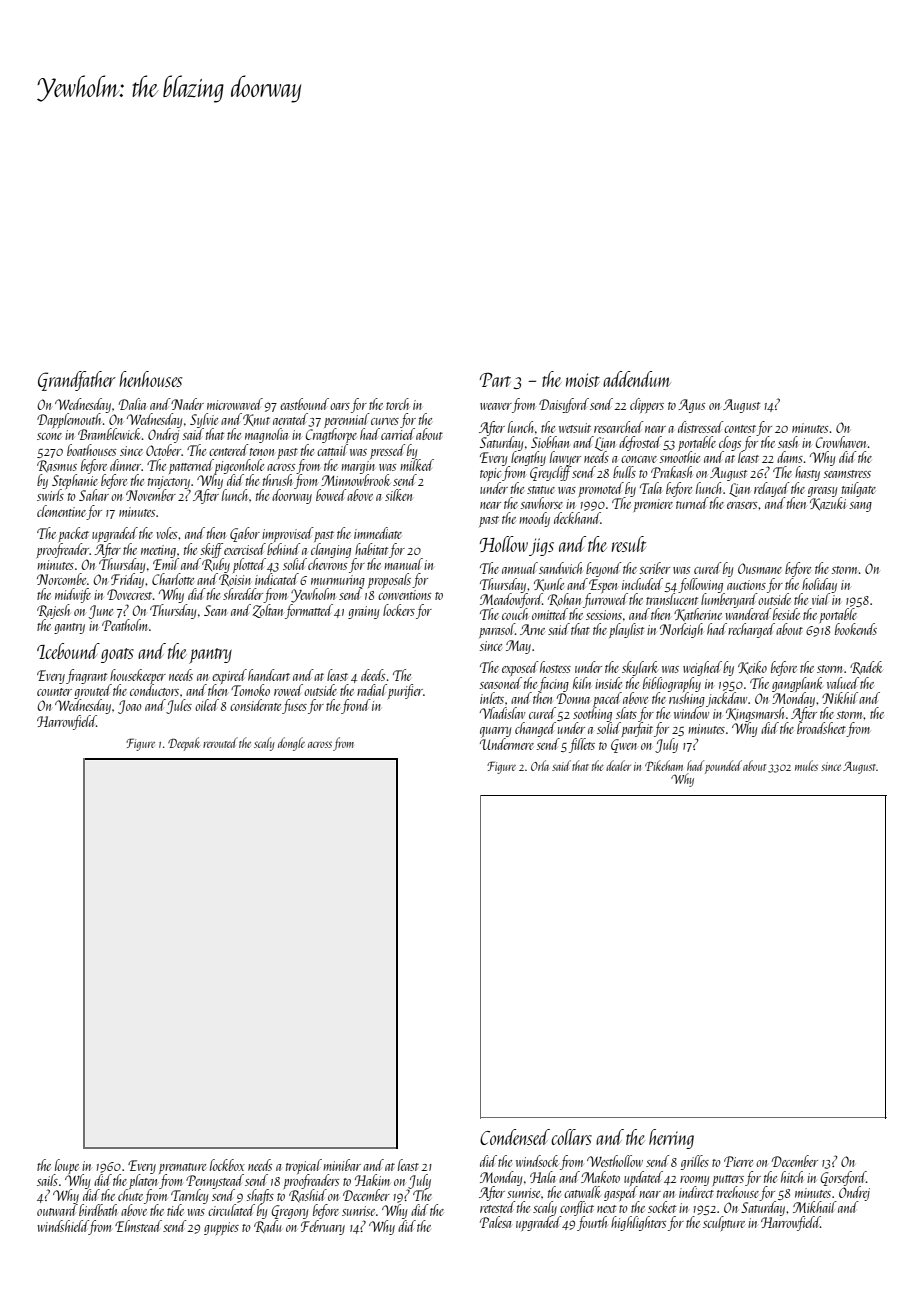 The image size is (924, 1308). Describe the element at coordinates (184, 744) in the screenshot. I see `Deepak` at that location.
